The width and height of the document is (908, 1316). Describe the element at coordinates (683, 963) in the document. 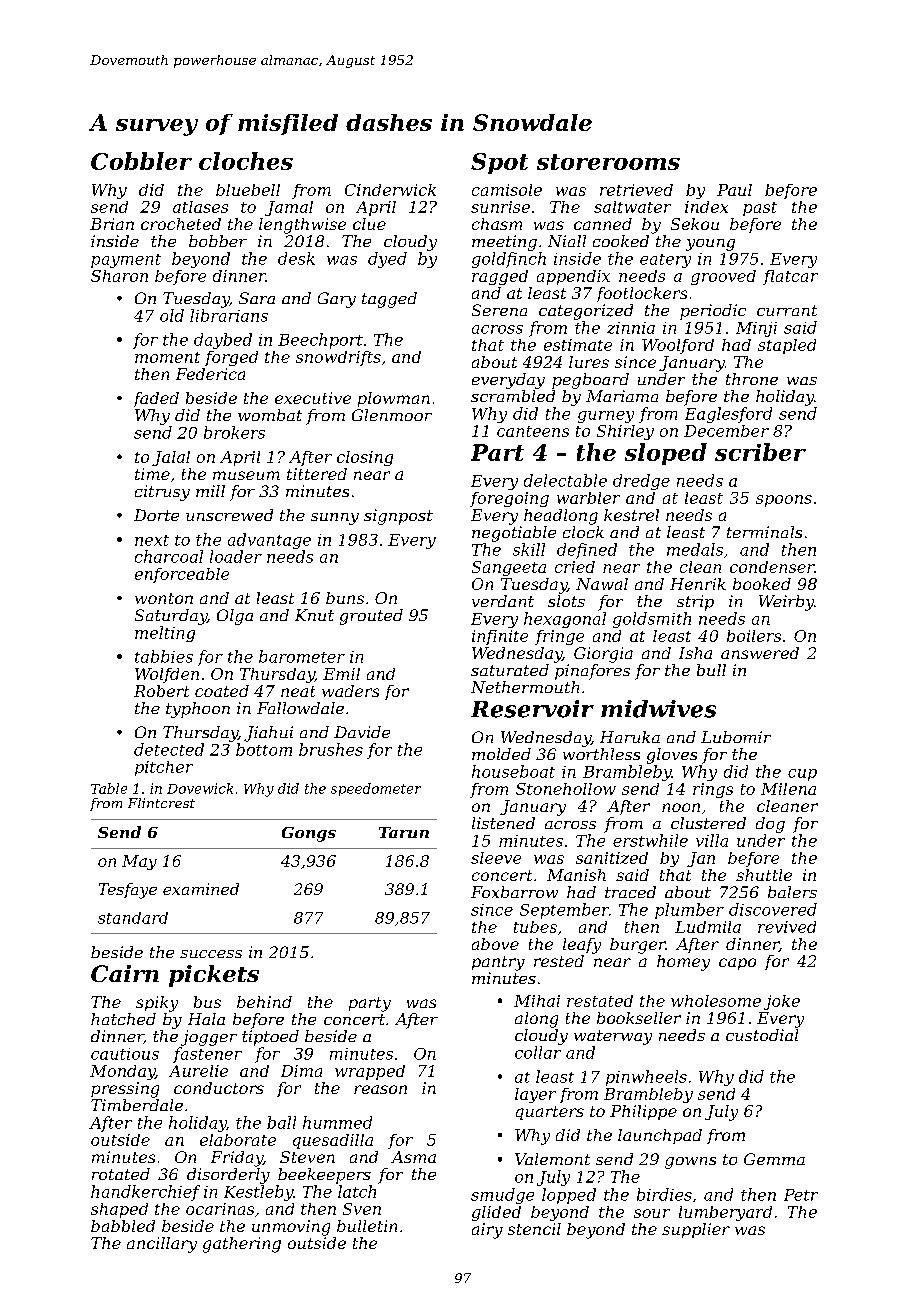

I see `homey` at that location.
